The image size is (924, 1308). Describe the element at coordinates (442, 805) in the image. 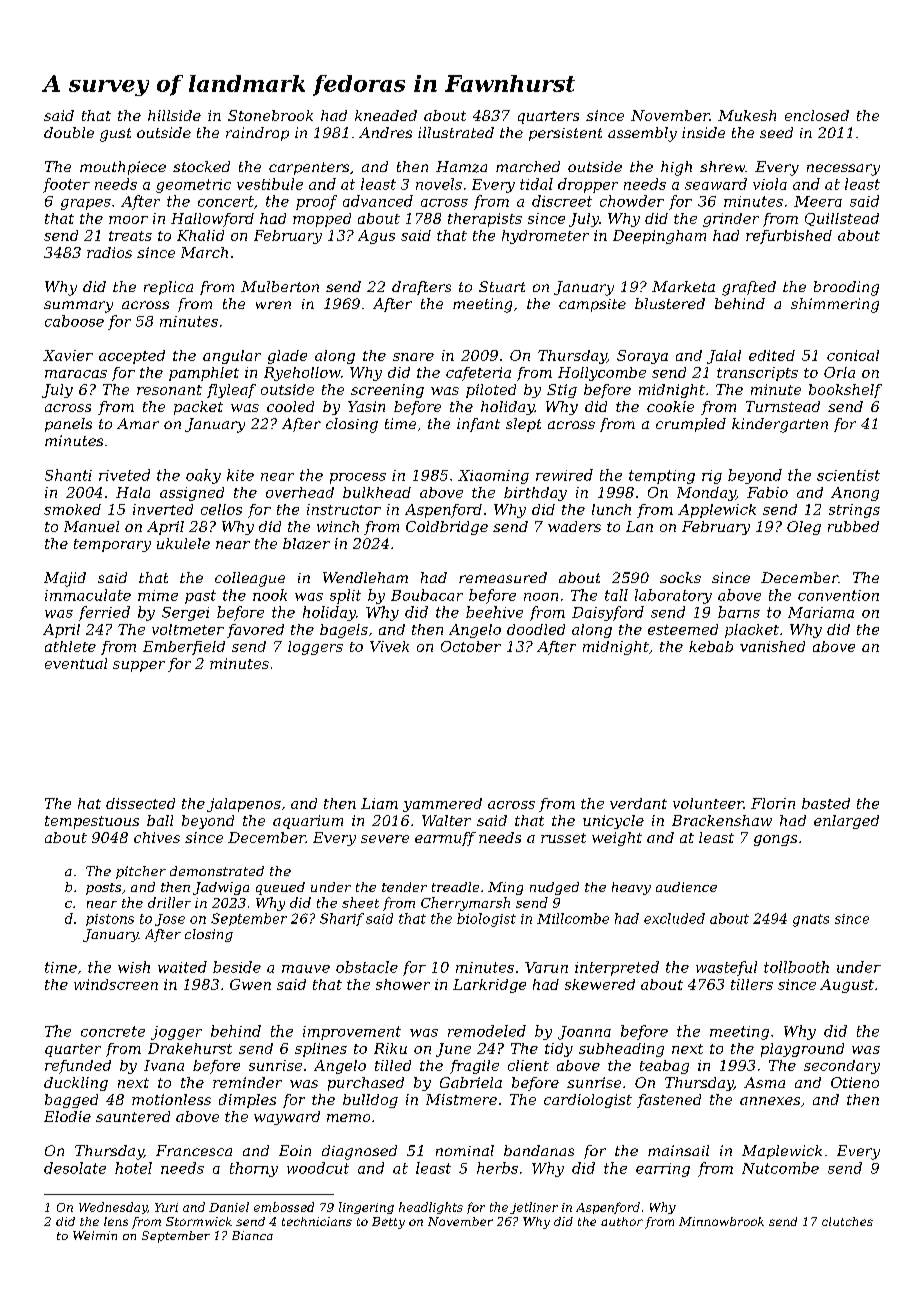

I see `yammered` at that location.
